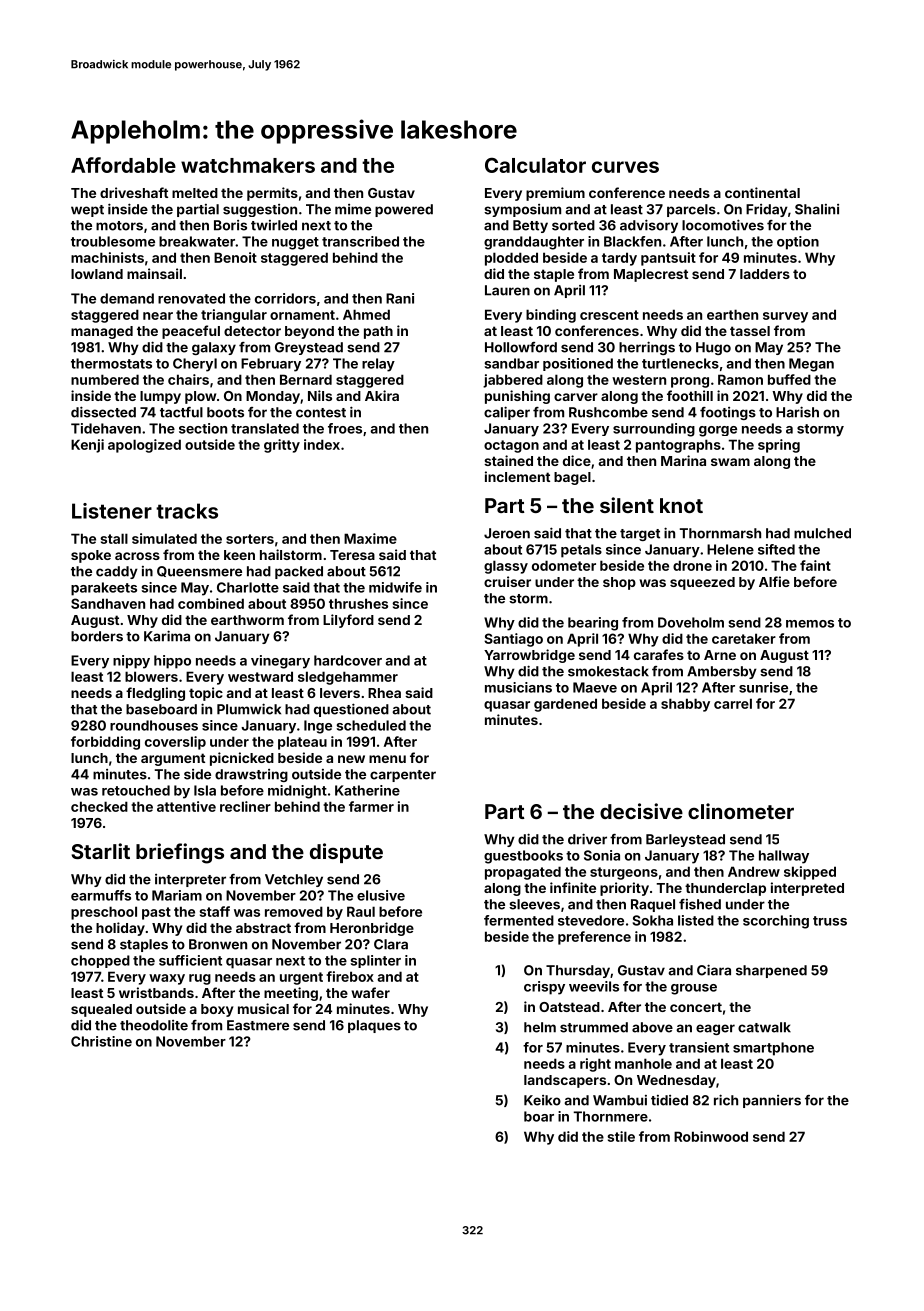  I want to click on truss, so click(830, 921).
